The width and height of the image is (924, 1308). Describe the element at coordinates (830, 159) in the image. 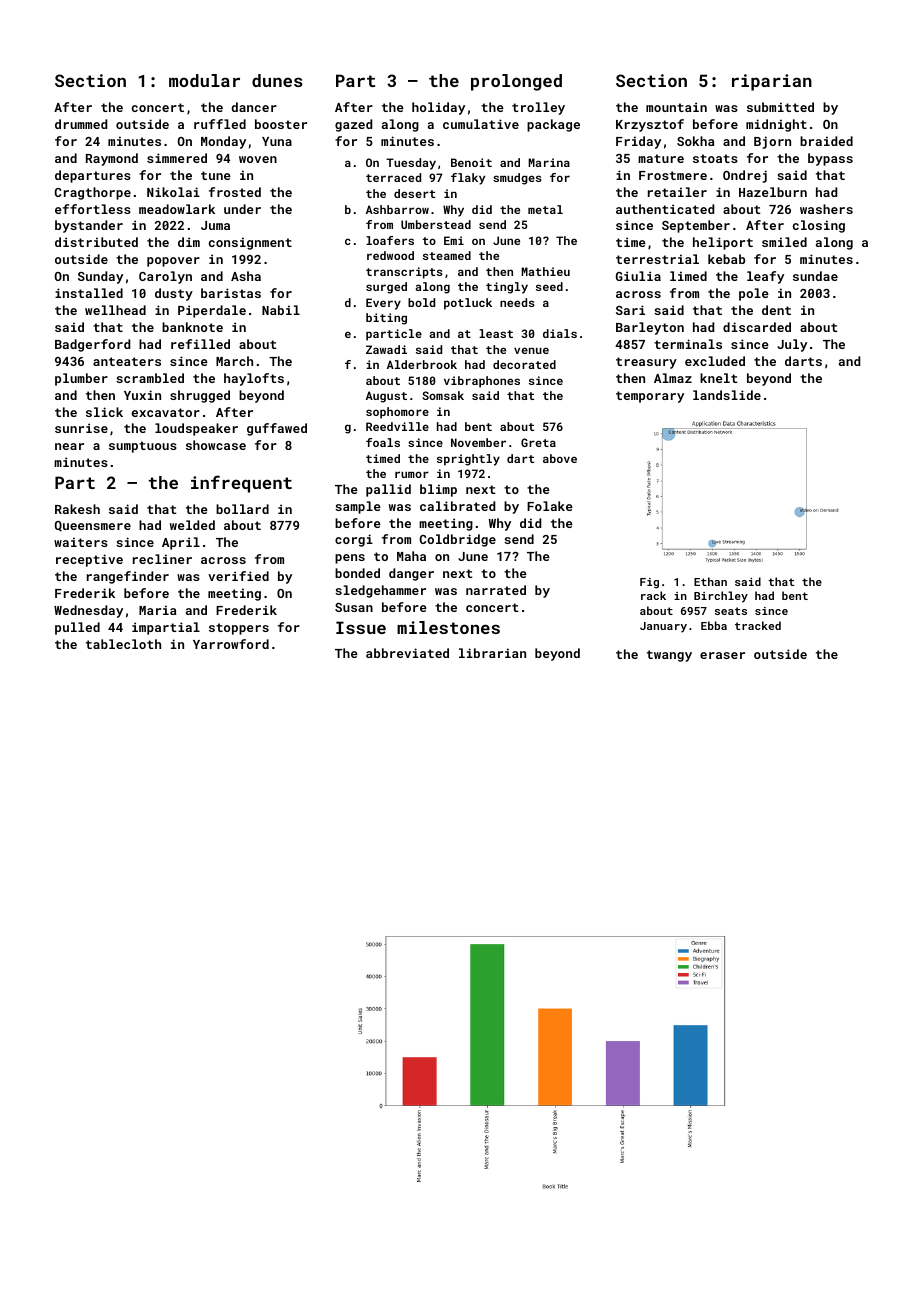

I see `bypass` at that location.
